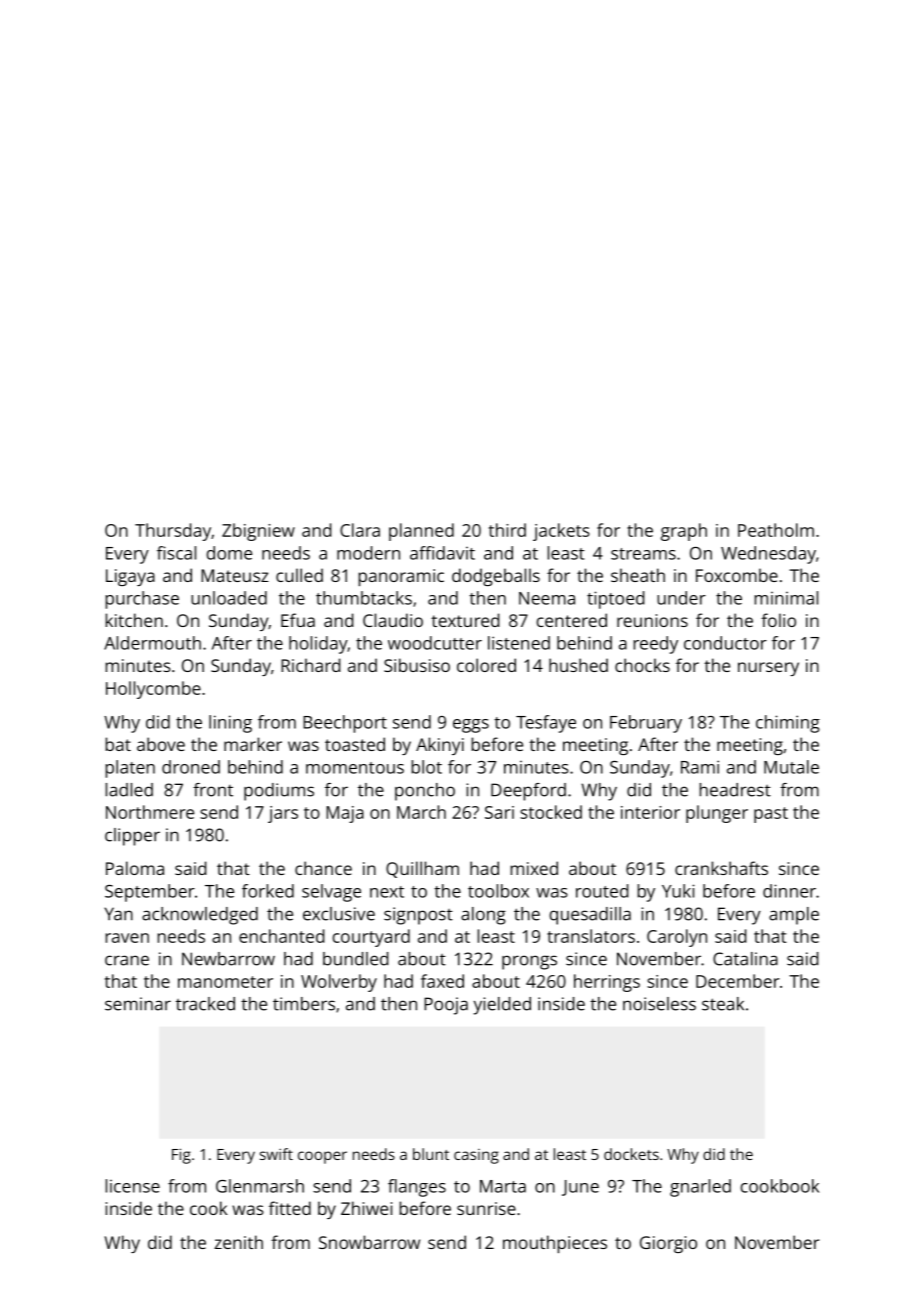 The width and height of the image is (924, 1314). What do you see at coordinates (304, 1004) in the image?
I see `timbers` at bounding box center [304, 1004].
